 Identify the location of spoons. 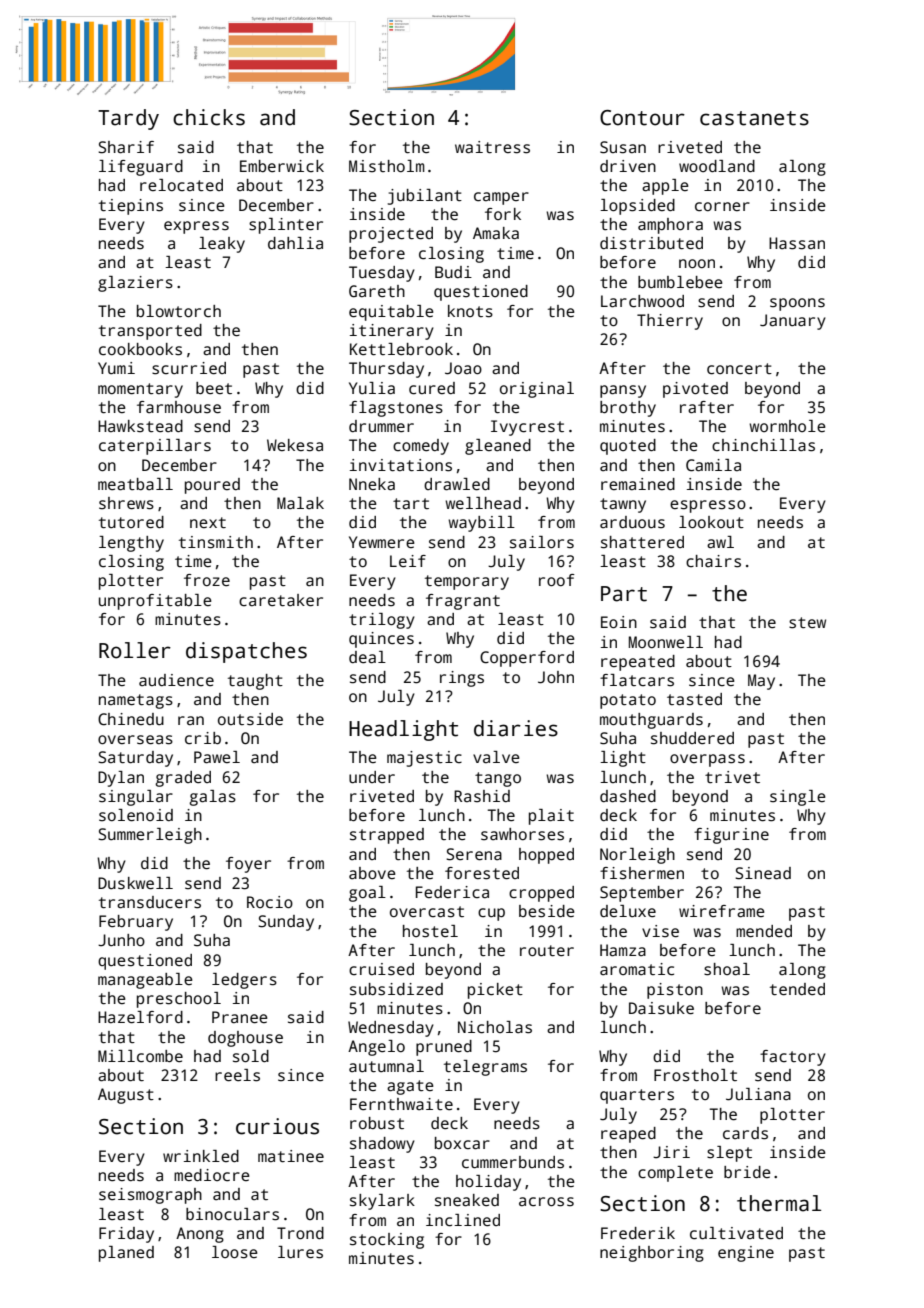
(797, 304).
